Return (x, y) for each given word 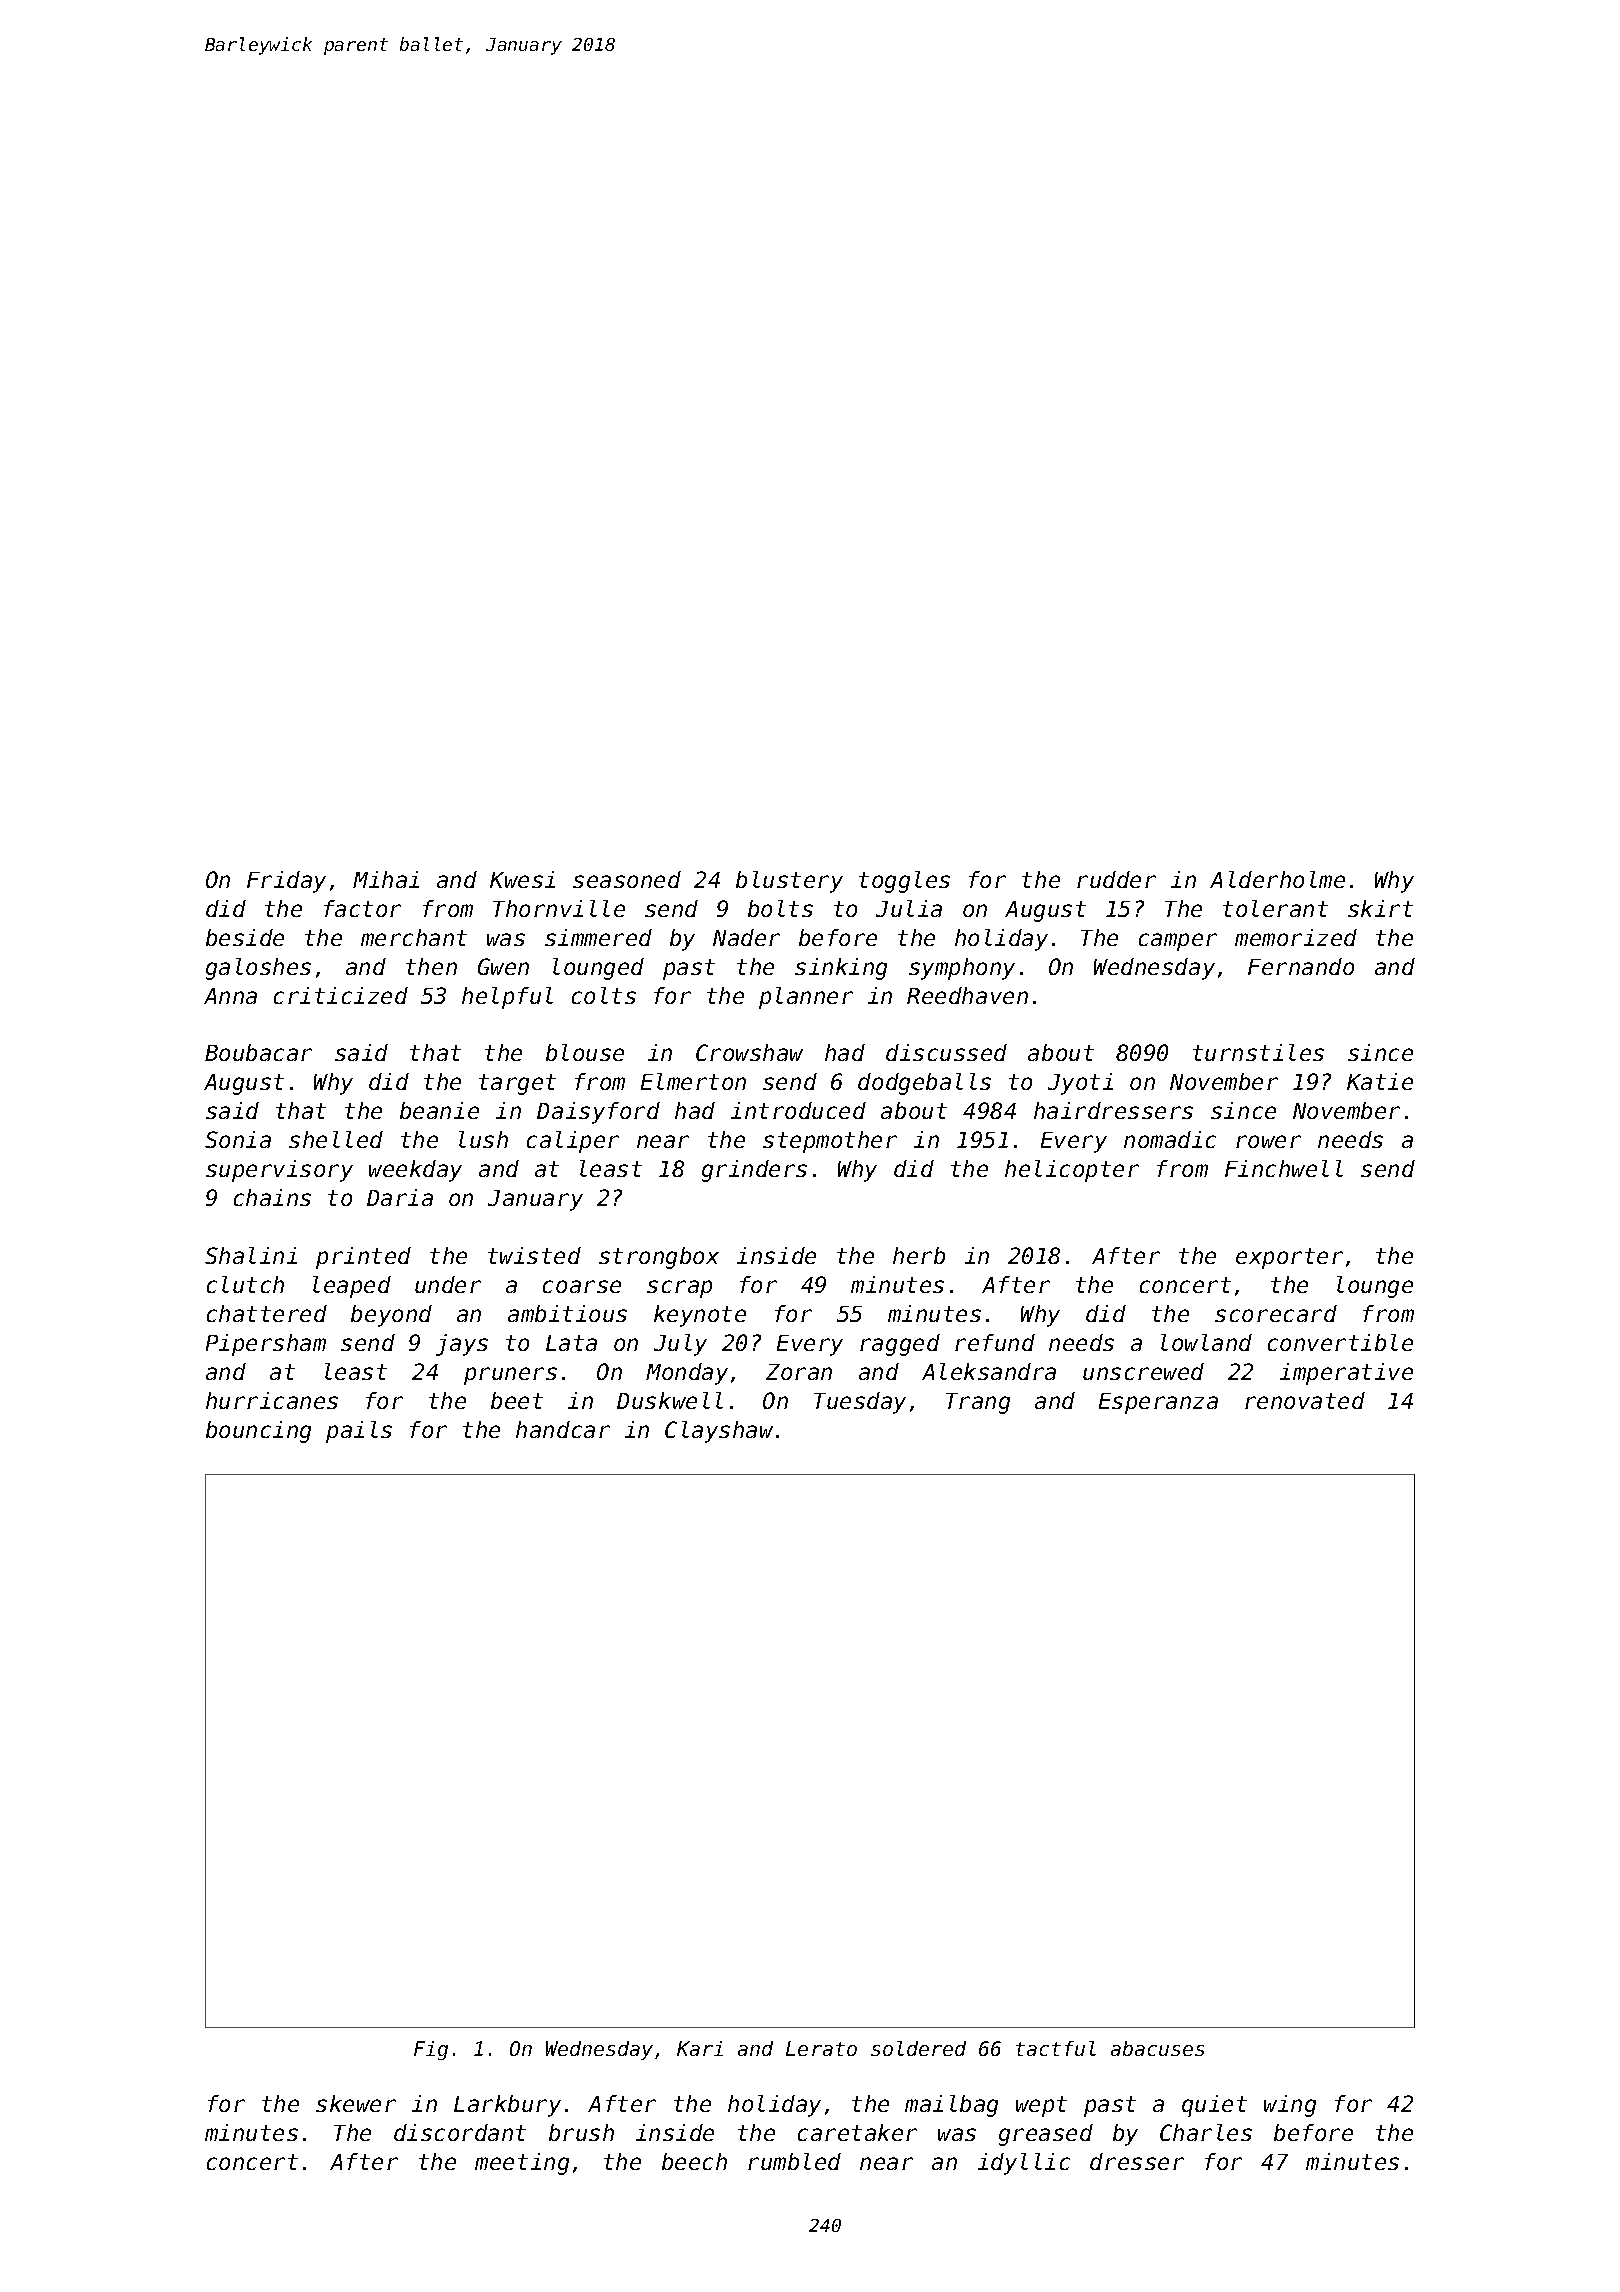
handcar (563, 1429)
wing (1290, 2106)
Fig (431, 2050)
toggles (904, 882)
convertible (1340, 1342)
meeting (522, 2164)
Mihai (386, 879)
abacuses (1157, 2048)
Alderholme (1277, 879)
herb (919, 1255)
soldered (918, 2048)
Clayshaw (719, 1432)
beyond (391, 1316)
